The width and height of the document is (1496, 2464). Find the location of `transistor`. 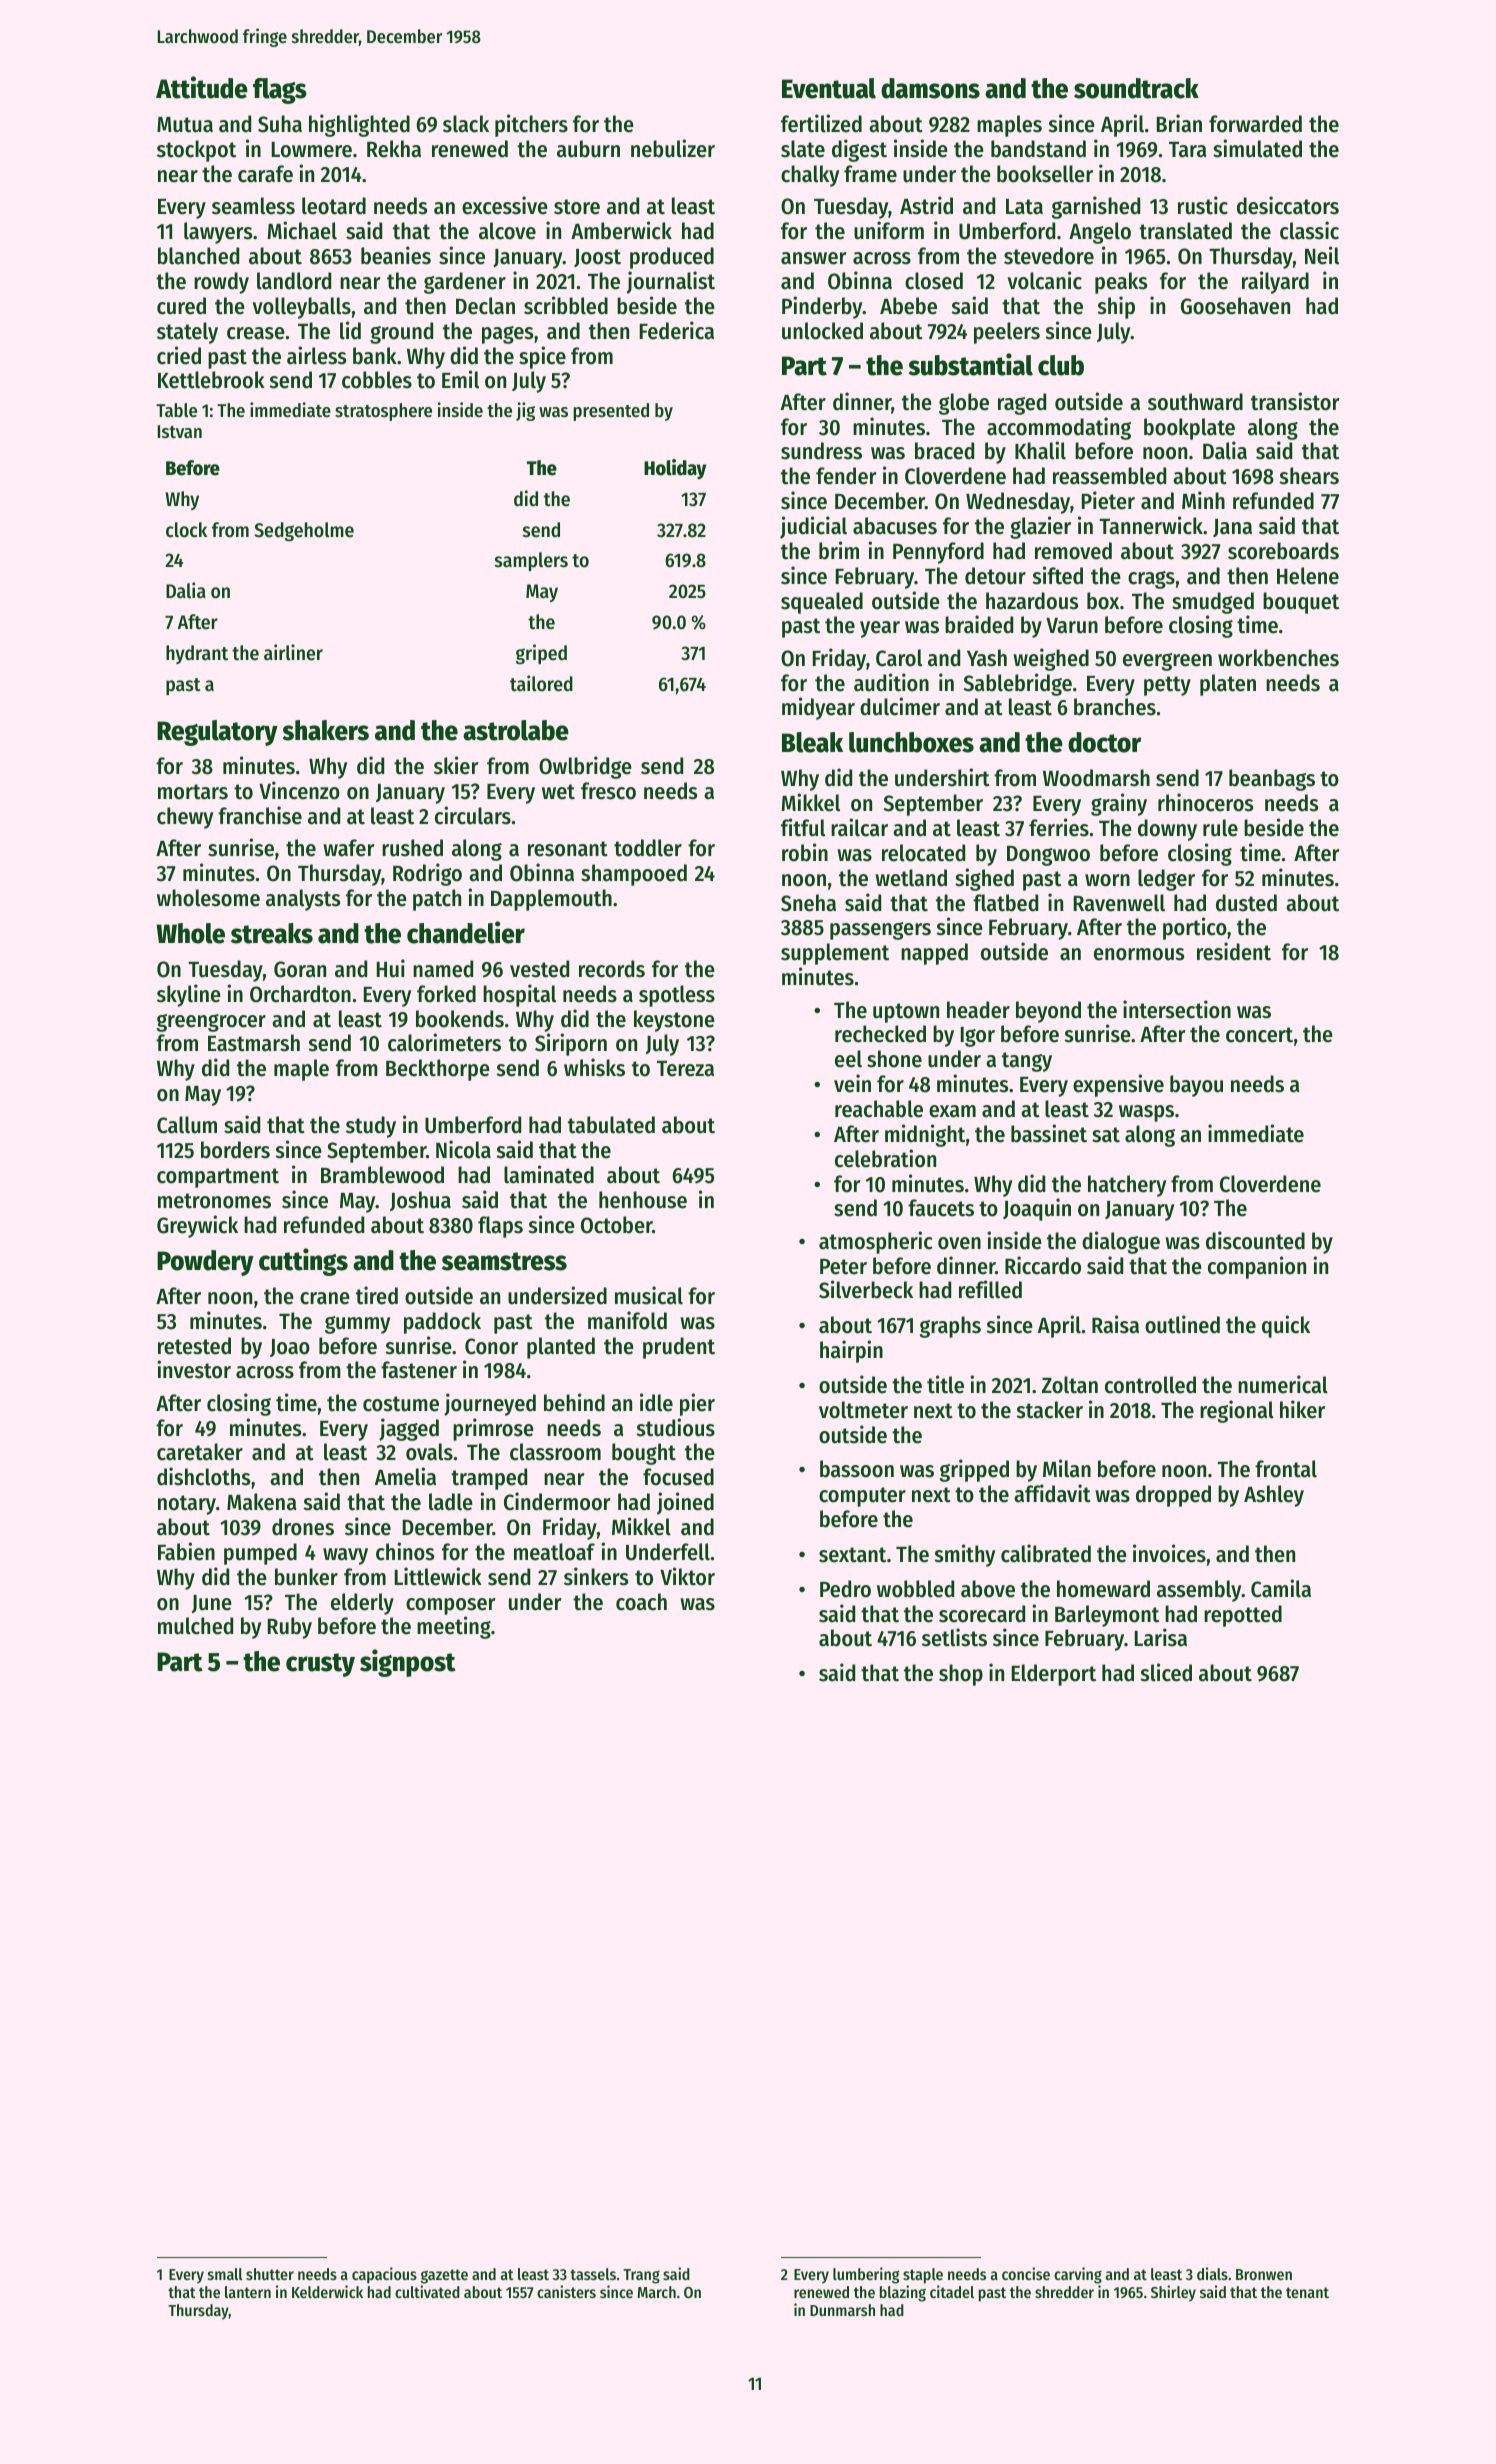

transistor is located at coordinates (1295, 401).
